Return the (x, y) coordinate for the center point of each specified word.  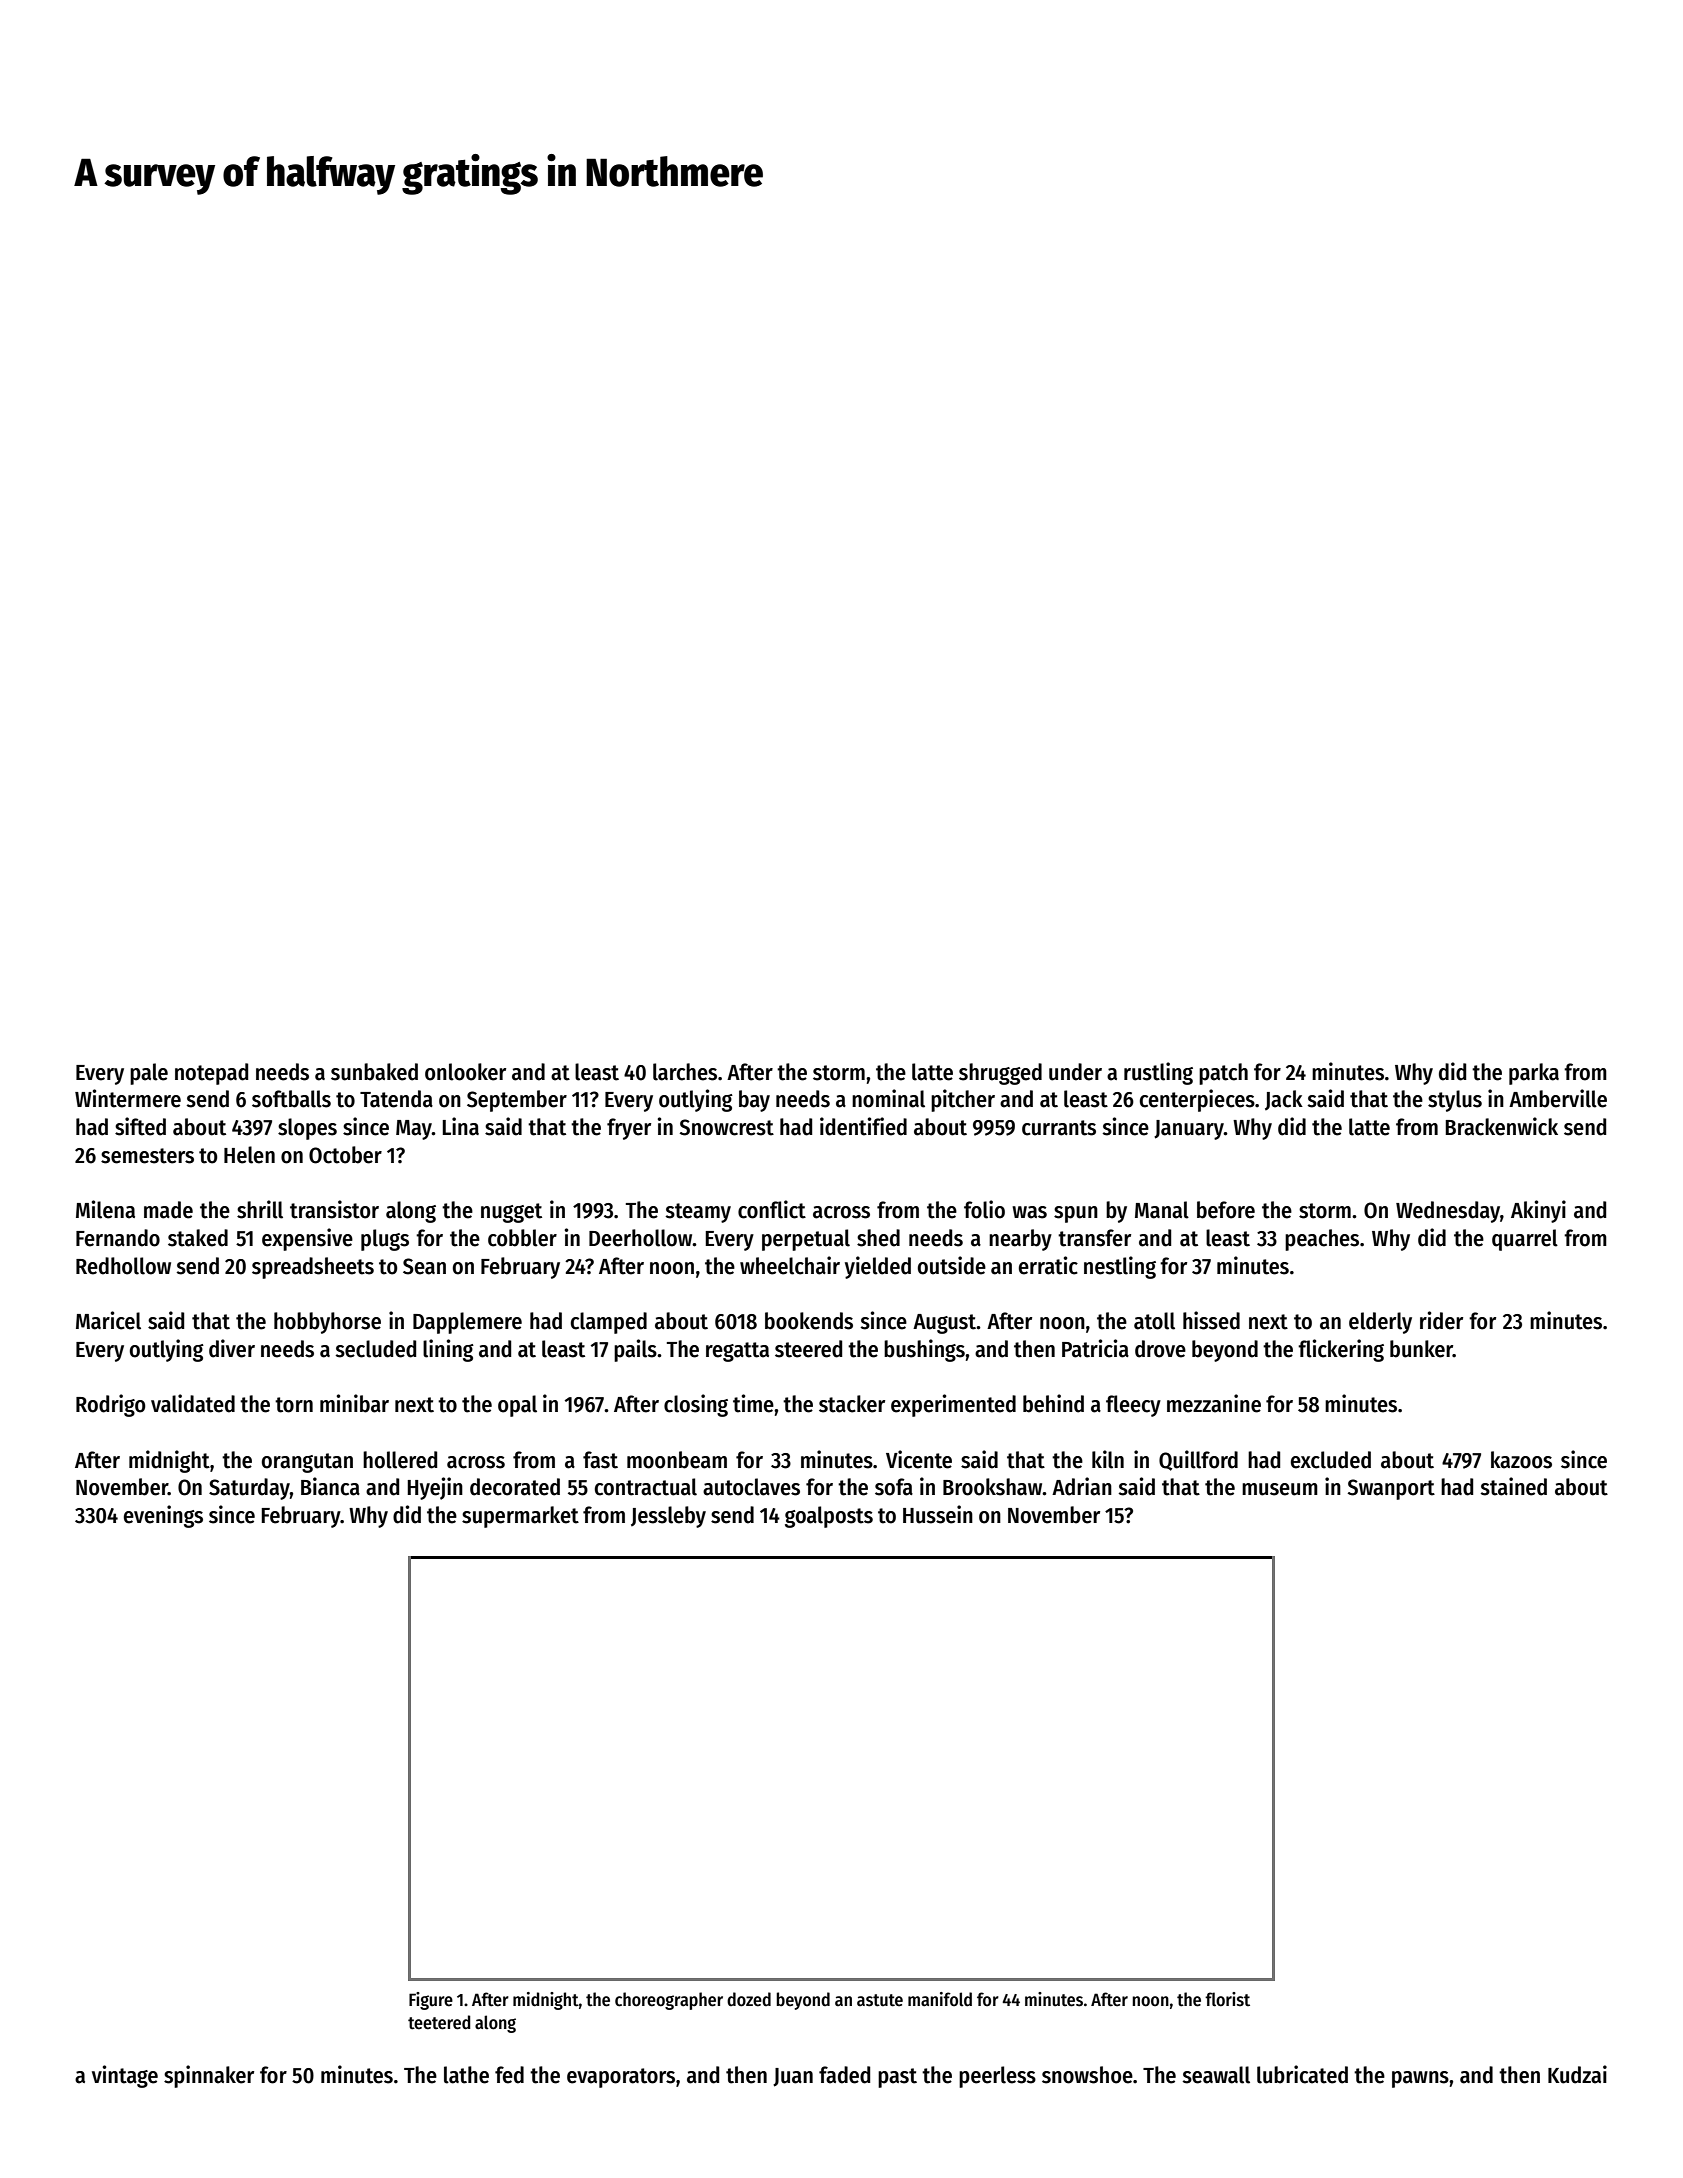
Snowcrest (726, 1127)
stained (1513, 1486)
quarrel (1525, 1240)
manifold (940, 1999)
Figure (431, 2001)
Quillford (1198, 1460)
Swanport (1391, 1489)
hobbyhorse (327, 1323)
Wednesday (1448, 1212)
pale (149, 1074)
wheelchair (790, 1265)
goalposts (829, 1517)
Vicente (919, 1459)
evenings (163, 1516)
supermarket (520, 1517)
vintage (125, 2076)
